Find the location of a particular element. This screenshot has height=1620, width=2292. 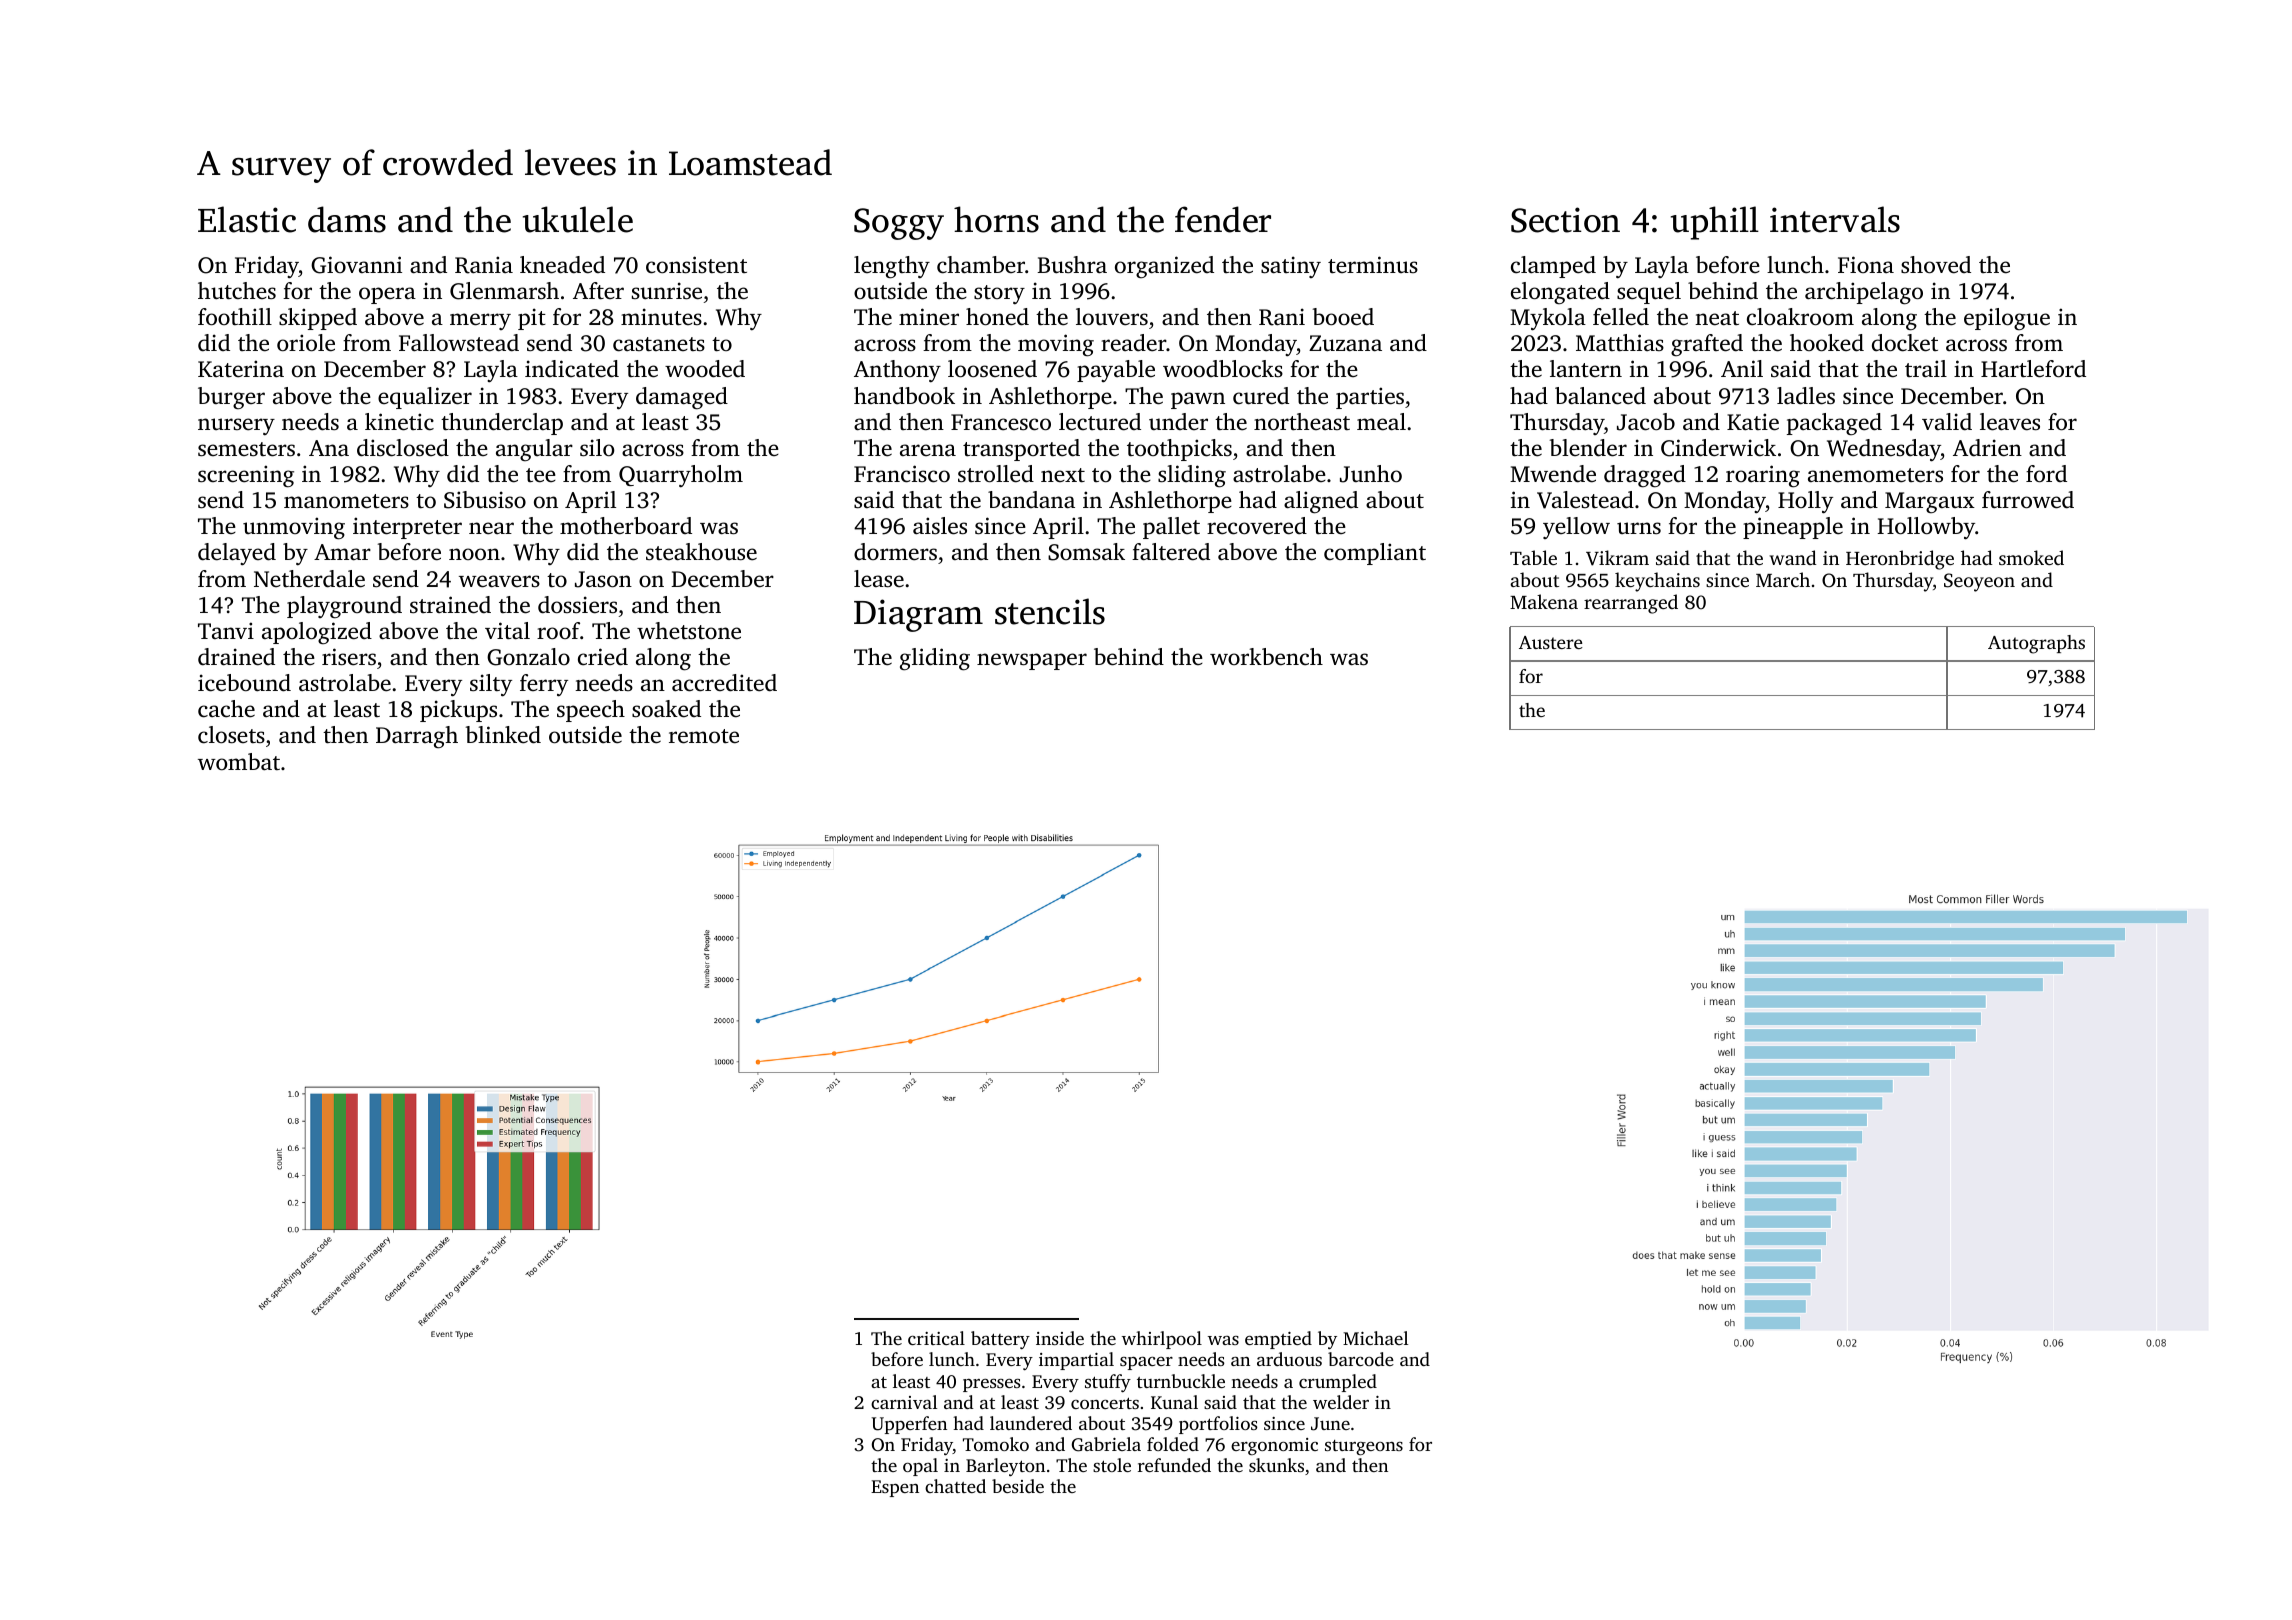

story is located at coordinates (999, 295).
